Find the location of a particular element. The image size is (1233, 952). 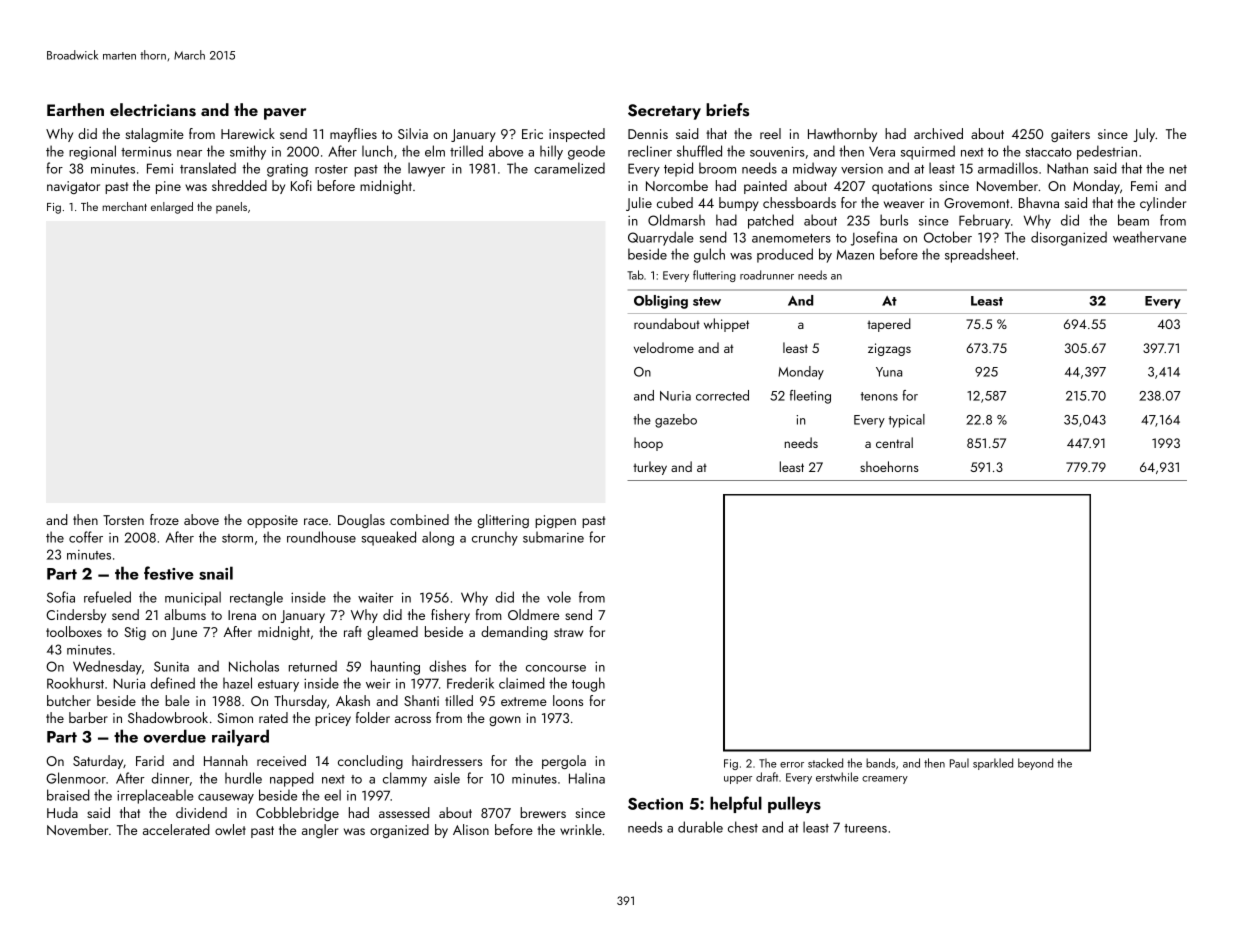

merchant is located at coordinates (124, 206).
